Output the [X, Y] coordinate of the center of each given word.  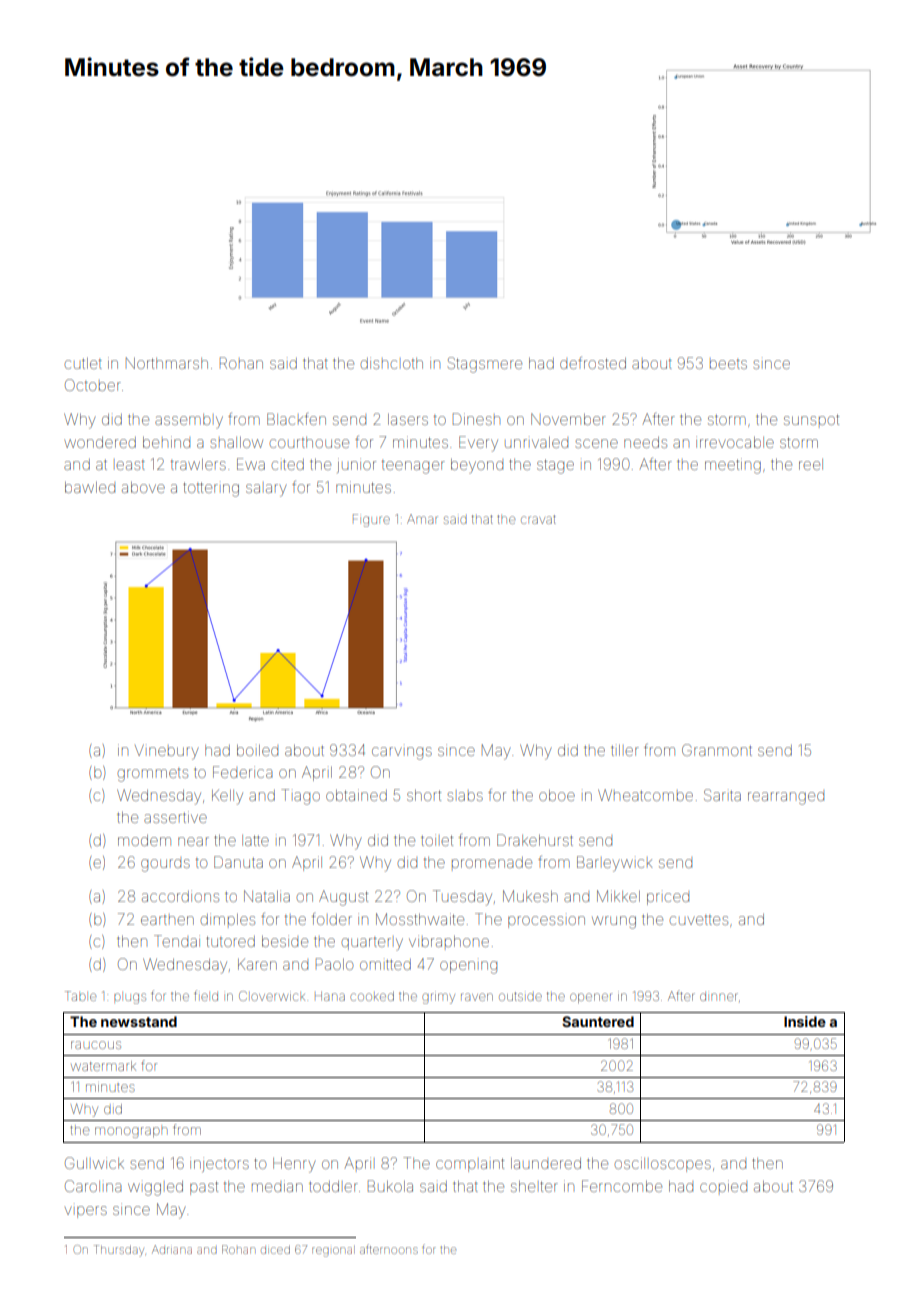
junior [356, 465]
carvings [402, 753]
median [277, 1186]
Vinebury [167, 752]
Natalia [267, 896]
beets [728, 364]
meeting [733, 466]
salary [266, 490]
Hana [330, 996]
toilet [437, 840]
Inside [805, 1021]
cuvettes [699, 920]
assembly [189, 421]
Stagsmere [485, 365]
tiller [625, 750]
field [206, 995]
